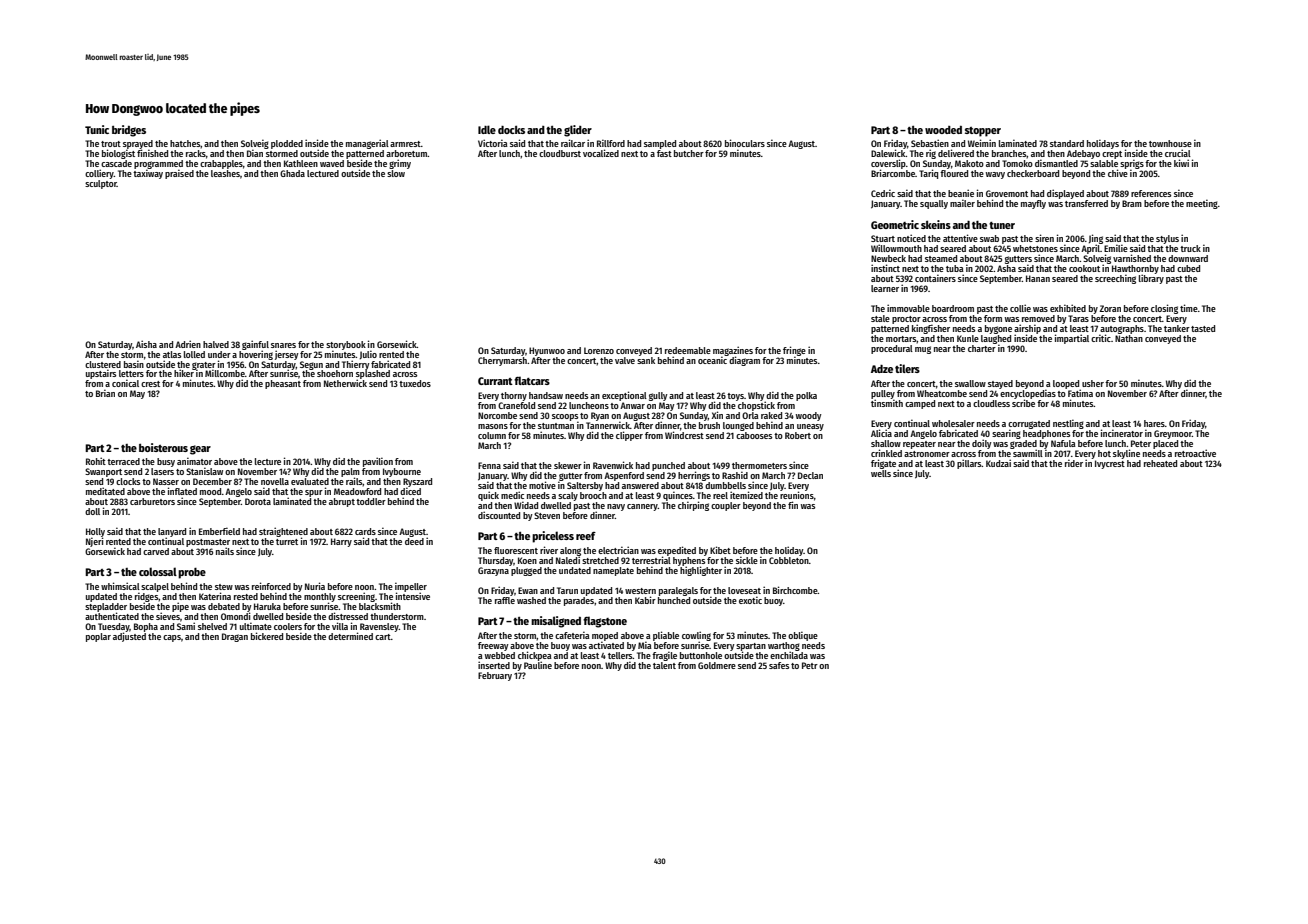  Describe the element at coordinates (1160, 463) in the image. I see `reheated` at that location.
